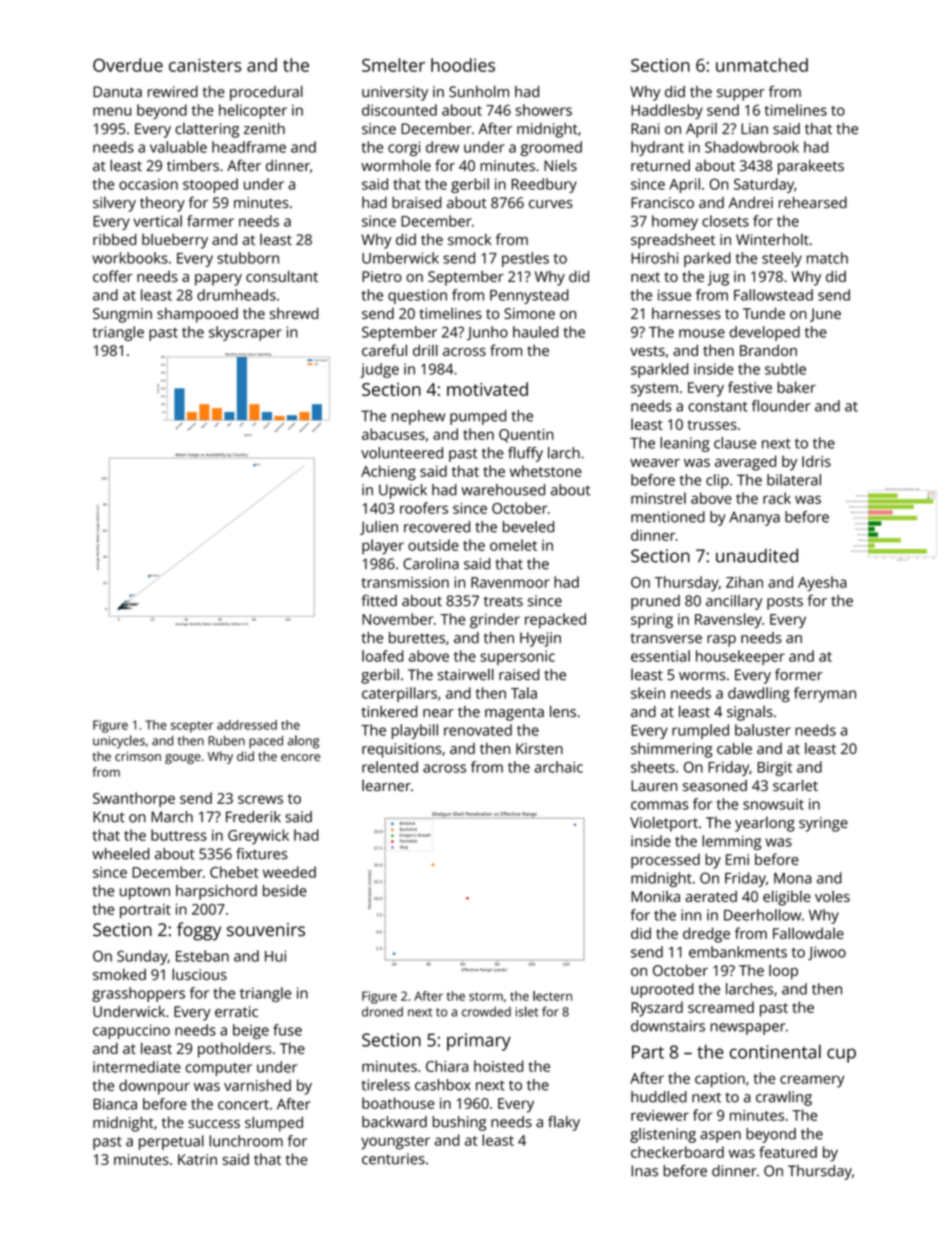 This screenshot has width=952, height=1233. What do you see at coordinates (246, 1141) in the screenshot?
I see `lunchroom` at bounding box center [246, 1141].
